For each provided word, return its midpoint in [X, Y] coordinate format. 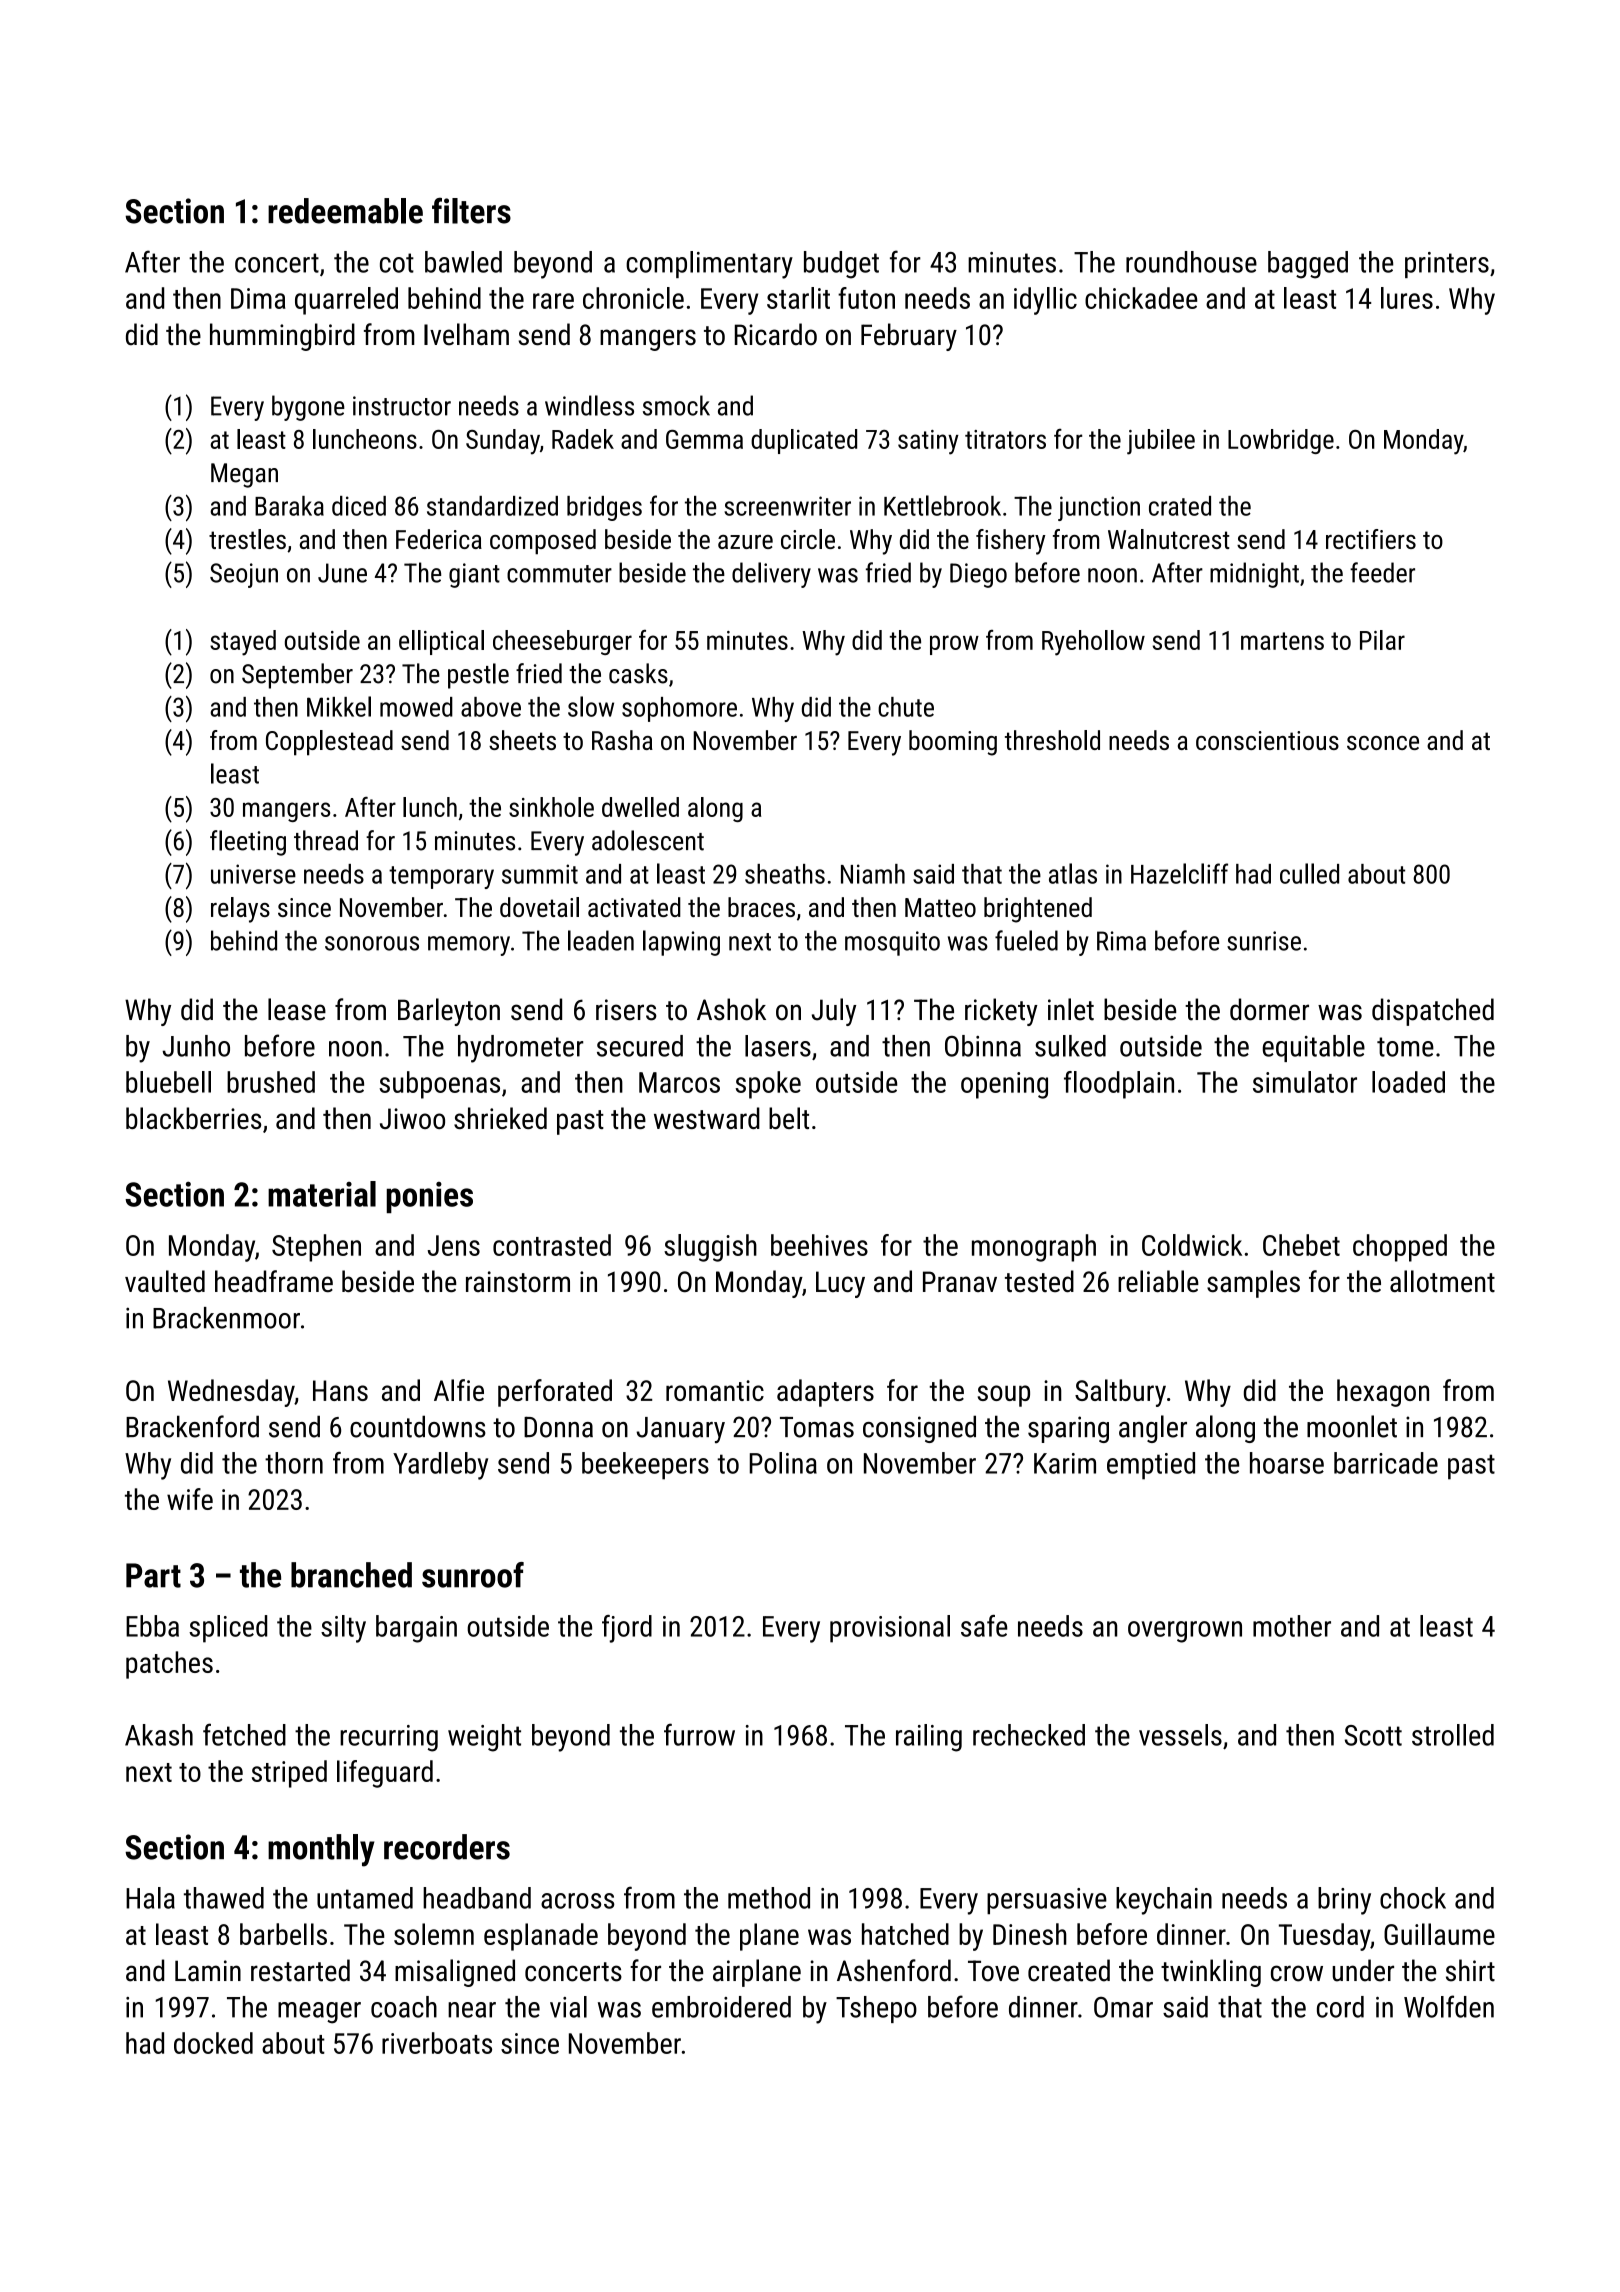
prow [954, 645]
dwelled [640, 807]
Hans [340, 1390]
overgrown [1185, 1632]
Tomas [817, 1427]
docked [213, 2043]
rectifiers [1371, 539]
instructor [402, 406]
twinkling [1211, 1973]
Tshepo [876, 2009]
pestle [478, 676]
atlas [1073, 873]
